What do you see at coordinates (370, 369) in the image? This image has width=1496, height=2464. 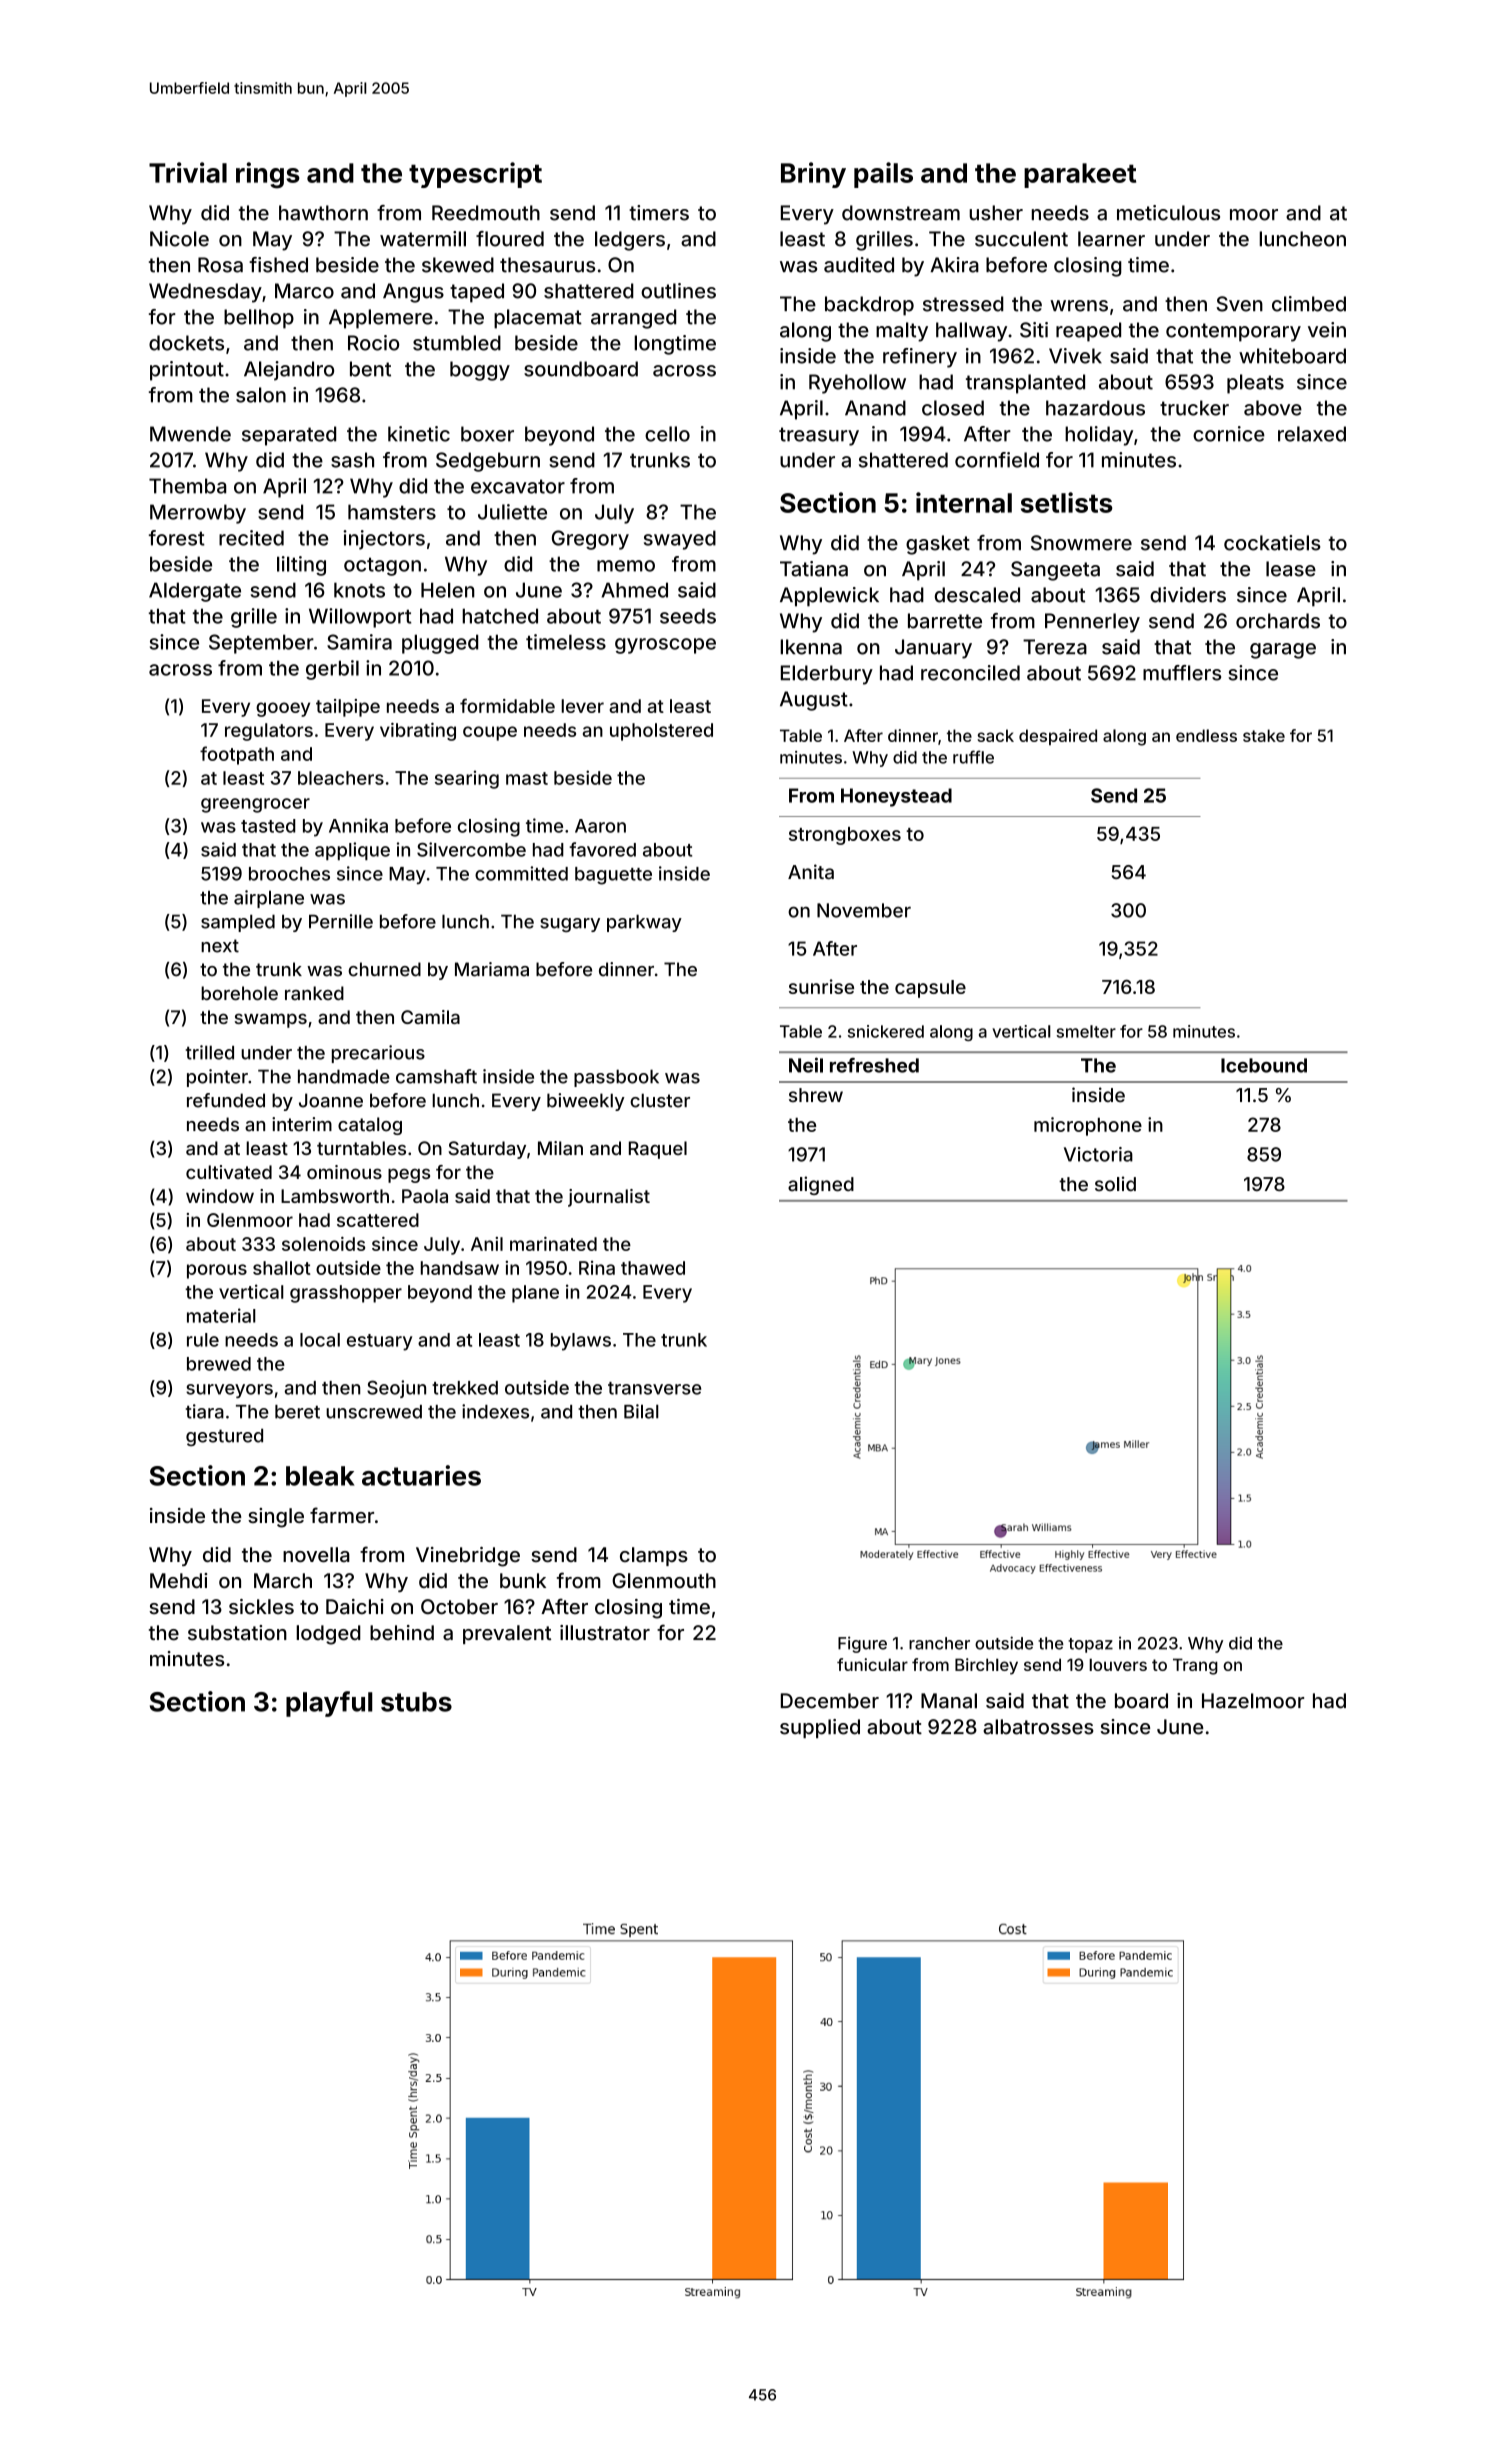 I see `bent` at bounding box center [370, 369].
